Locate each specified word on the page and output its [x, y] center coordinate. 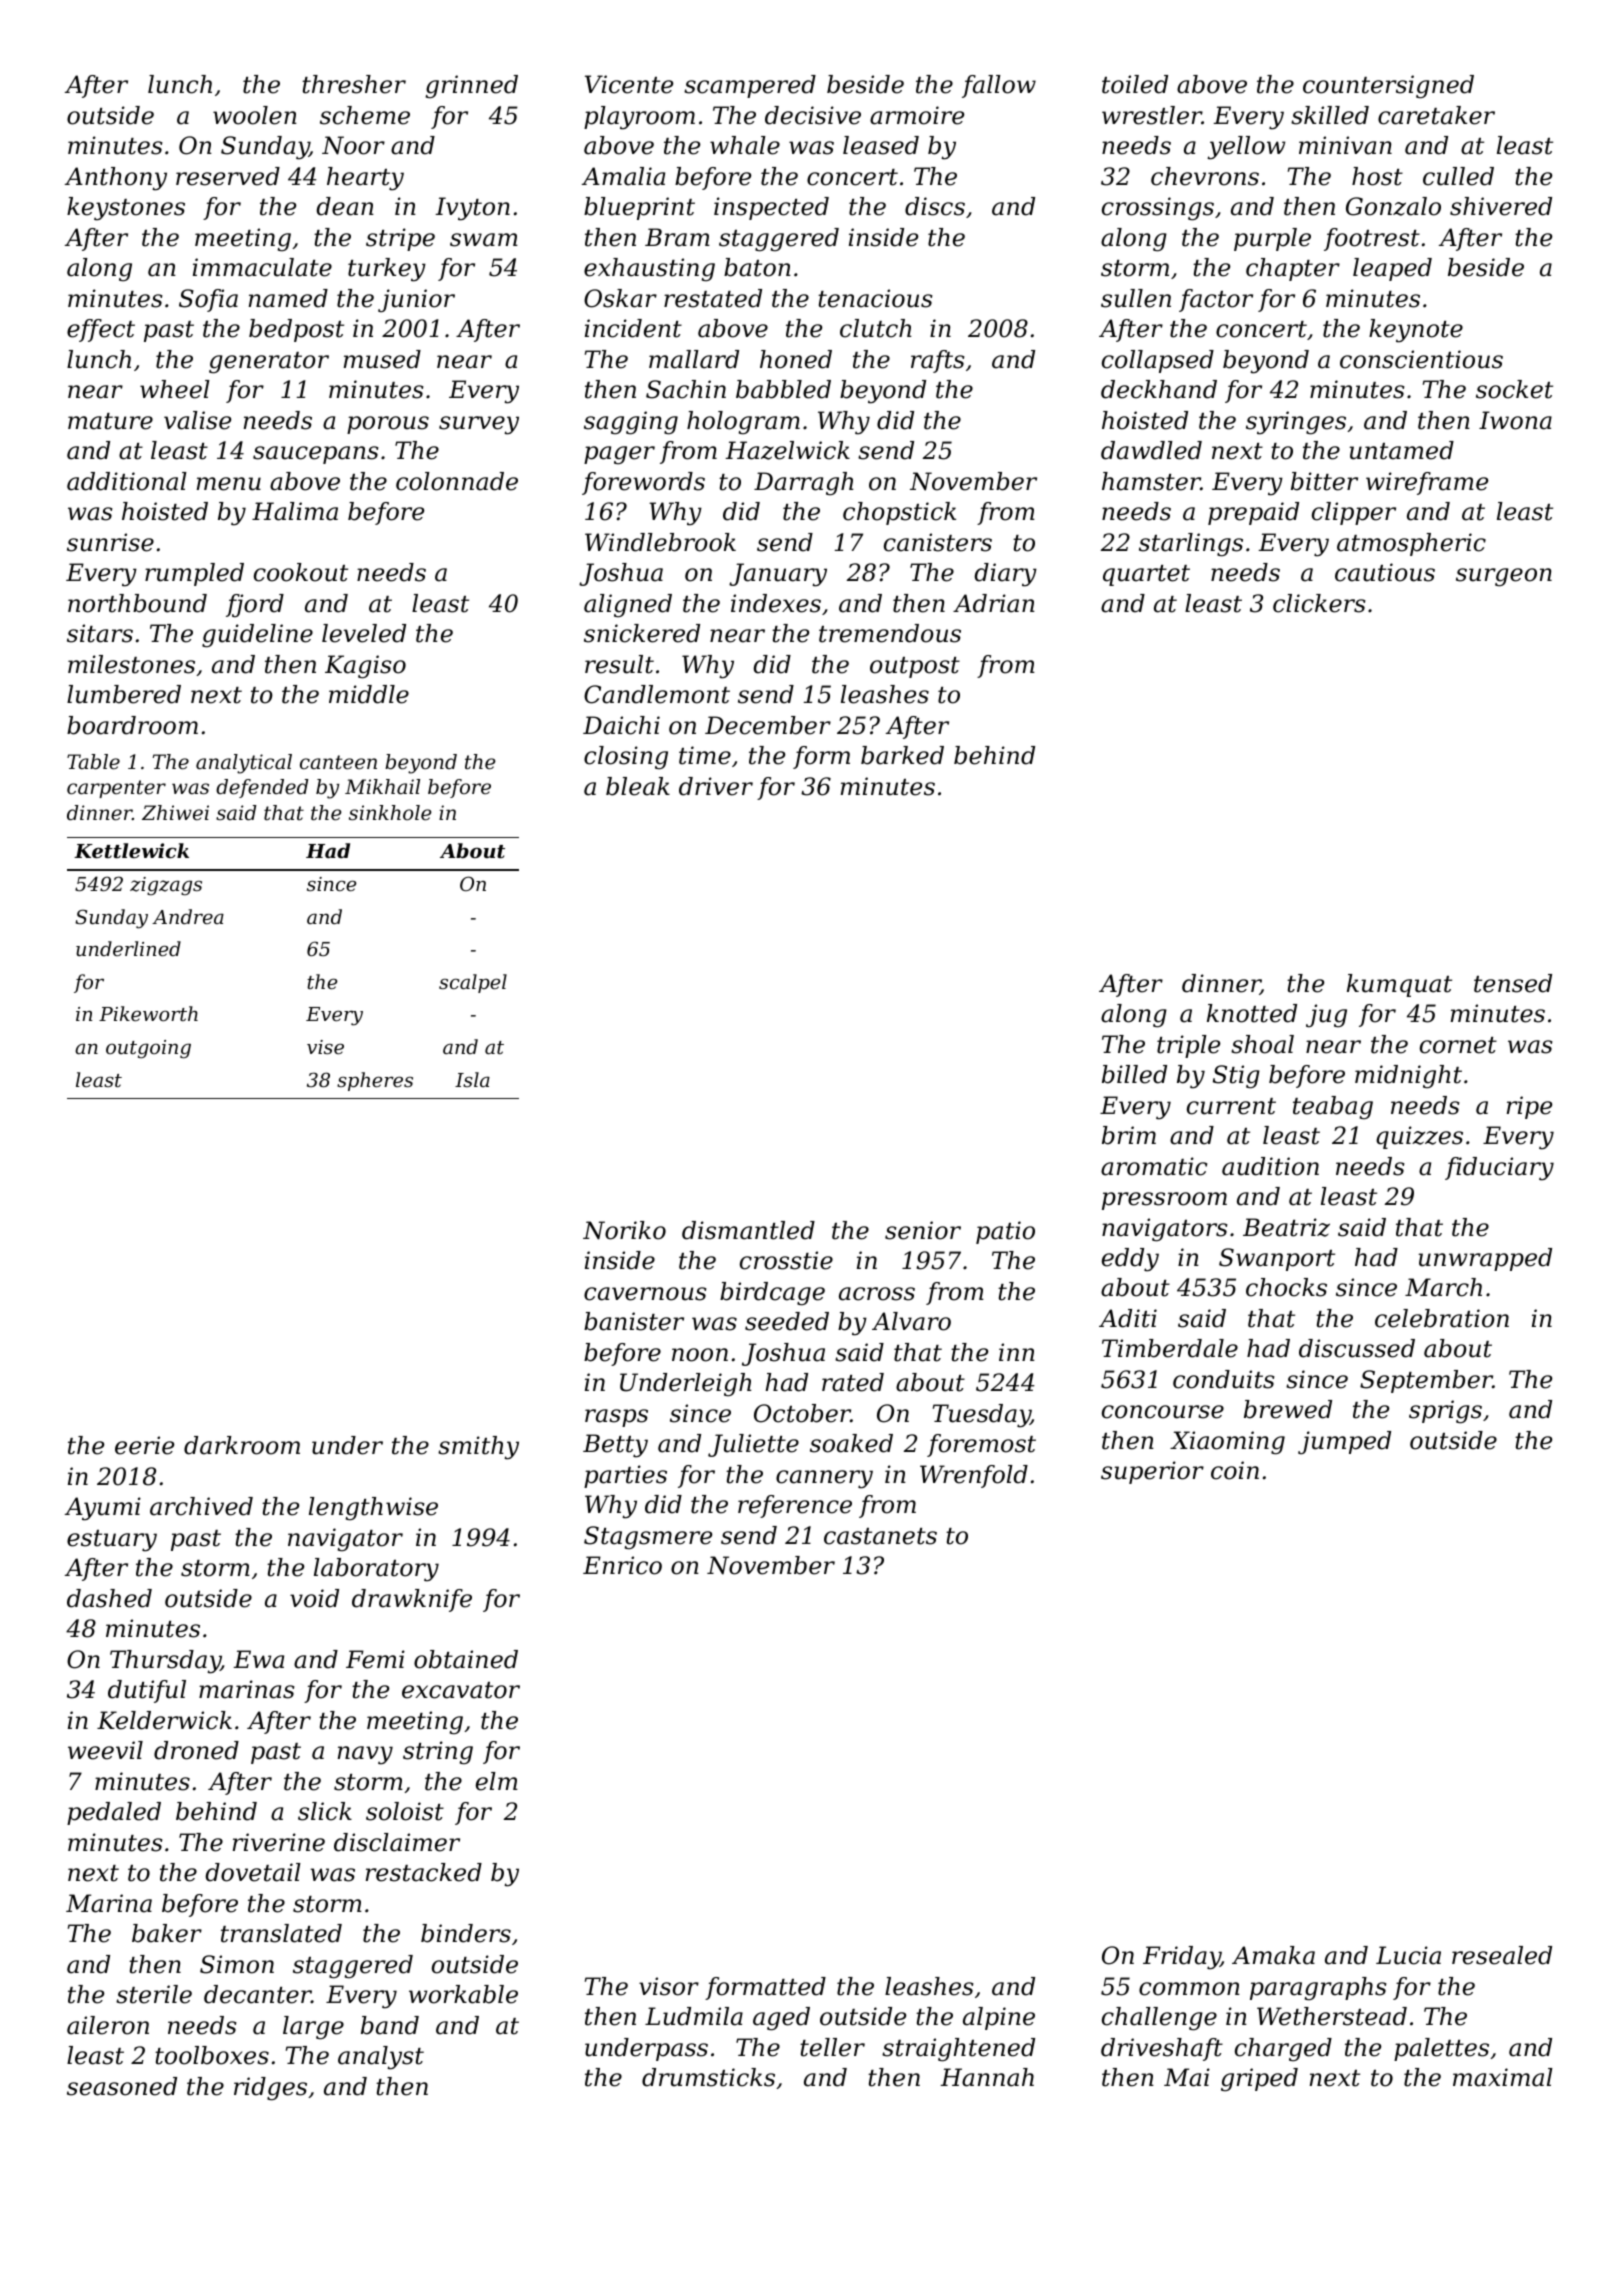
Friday [1182, 1958]
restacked [424, 1872]
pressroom [1164, 1201]
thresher [354, 84]
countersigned [1388, 87]
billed [1134, 1074]
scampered [750, 86]
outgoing [148, 1049]
